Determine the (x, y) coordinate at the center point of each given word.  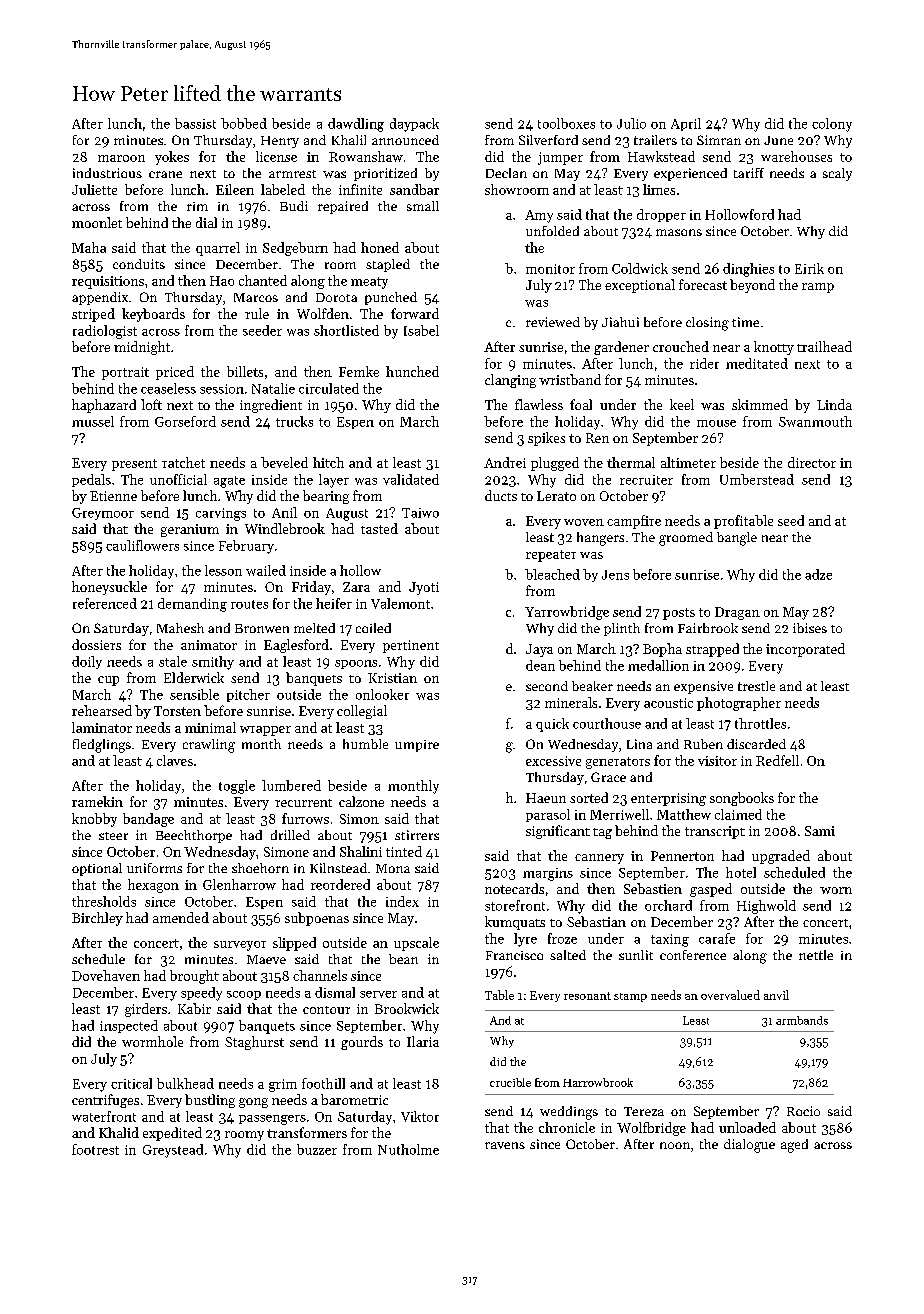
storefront (515, 905)
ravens (505, 1145)
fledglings (102, 746)
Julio (631, 123)
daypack (414, 125)
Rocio (803, 1111)
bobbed (244, 123)
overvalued (730, 995)
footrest (95, 1149)
